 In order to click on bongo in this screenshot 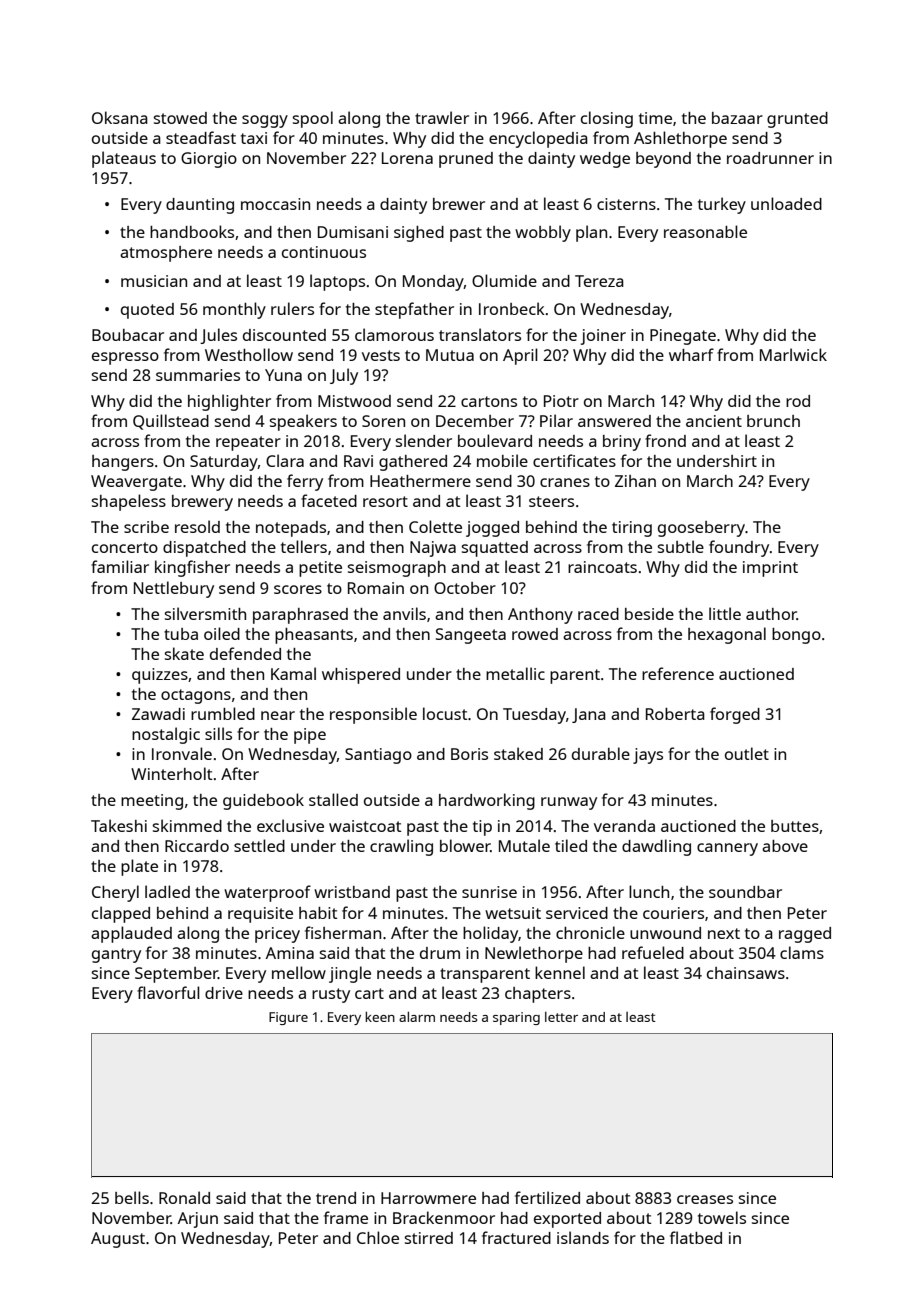, I will do `click(796, 636)`.
